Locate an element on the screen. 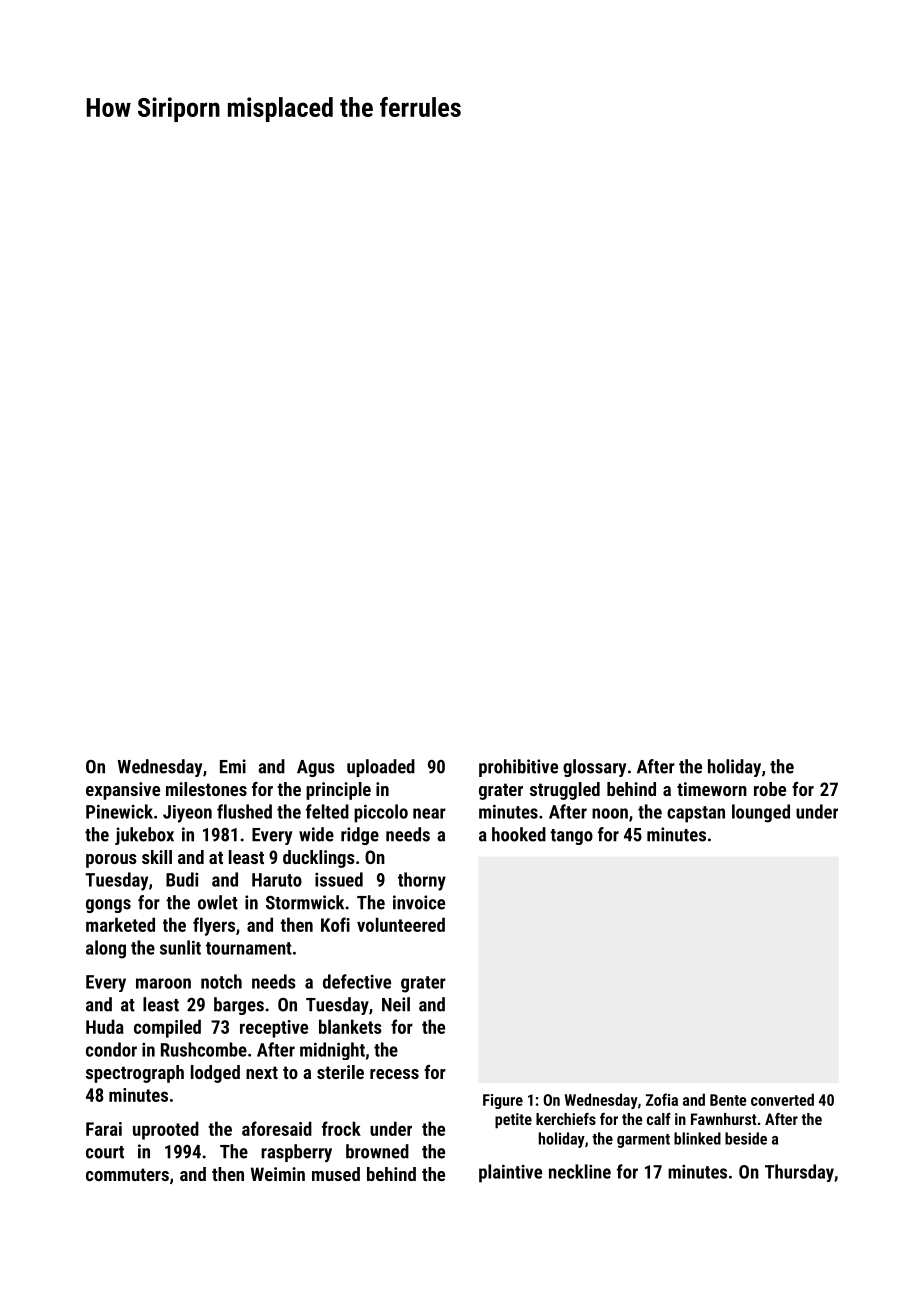  Neil is located at coordinates (396, 1004).
